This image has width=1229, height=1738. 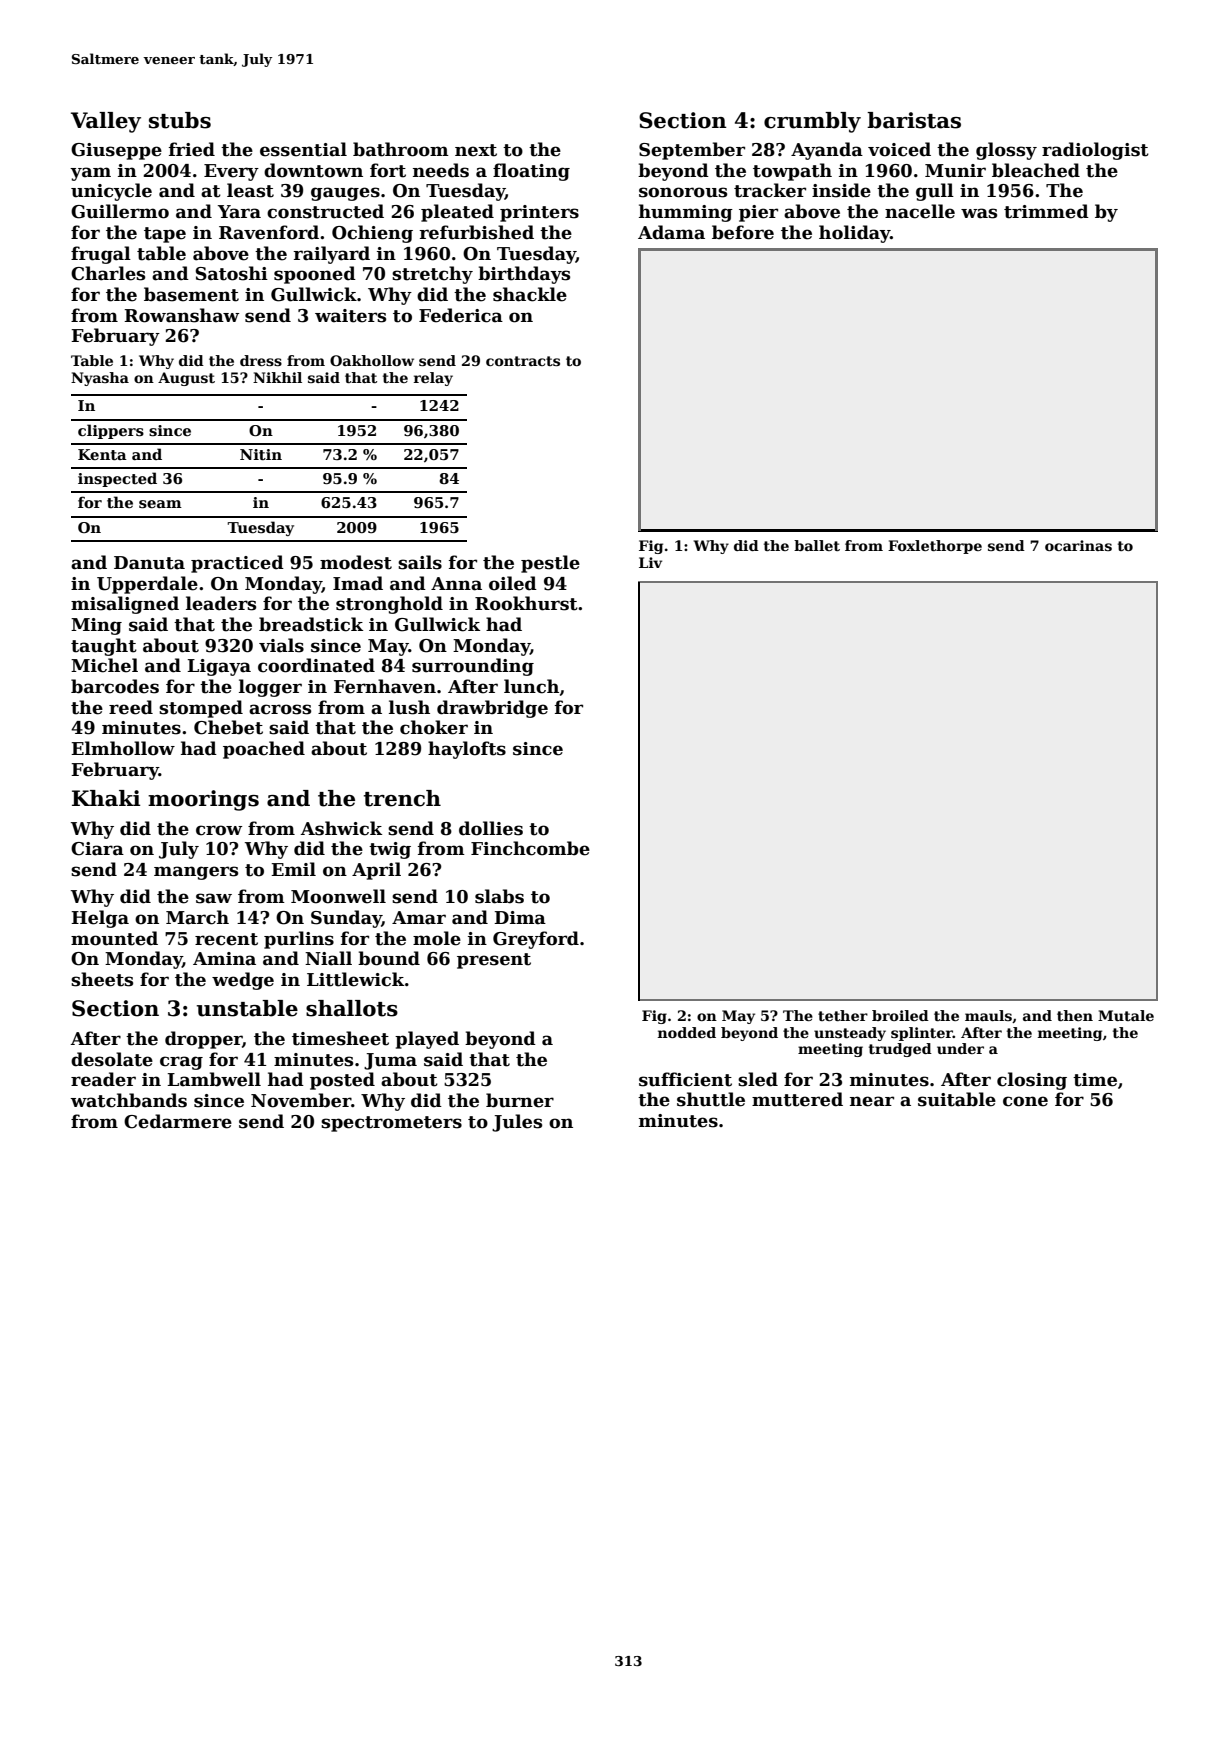 What do you see at coordinates (243, 981) in the image?
I see `wedge` at bounding box center [243, 981].
